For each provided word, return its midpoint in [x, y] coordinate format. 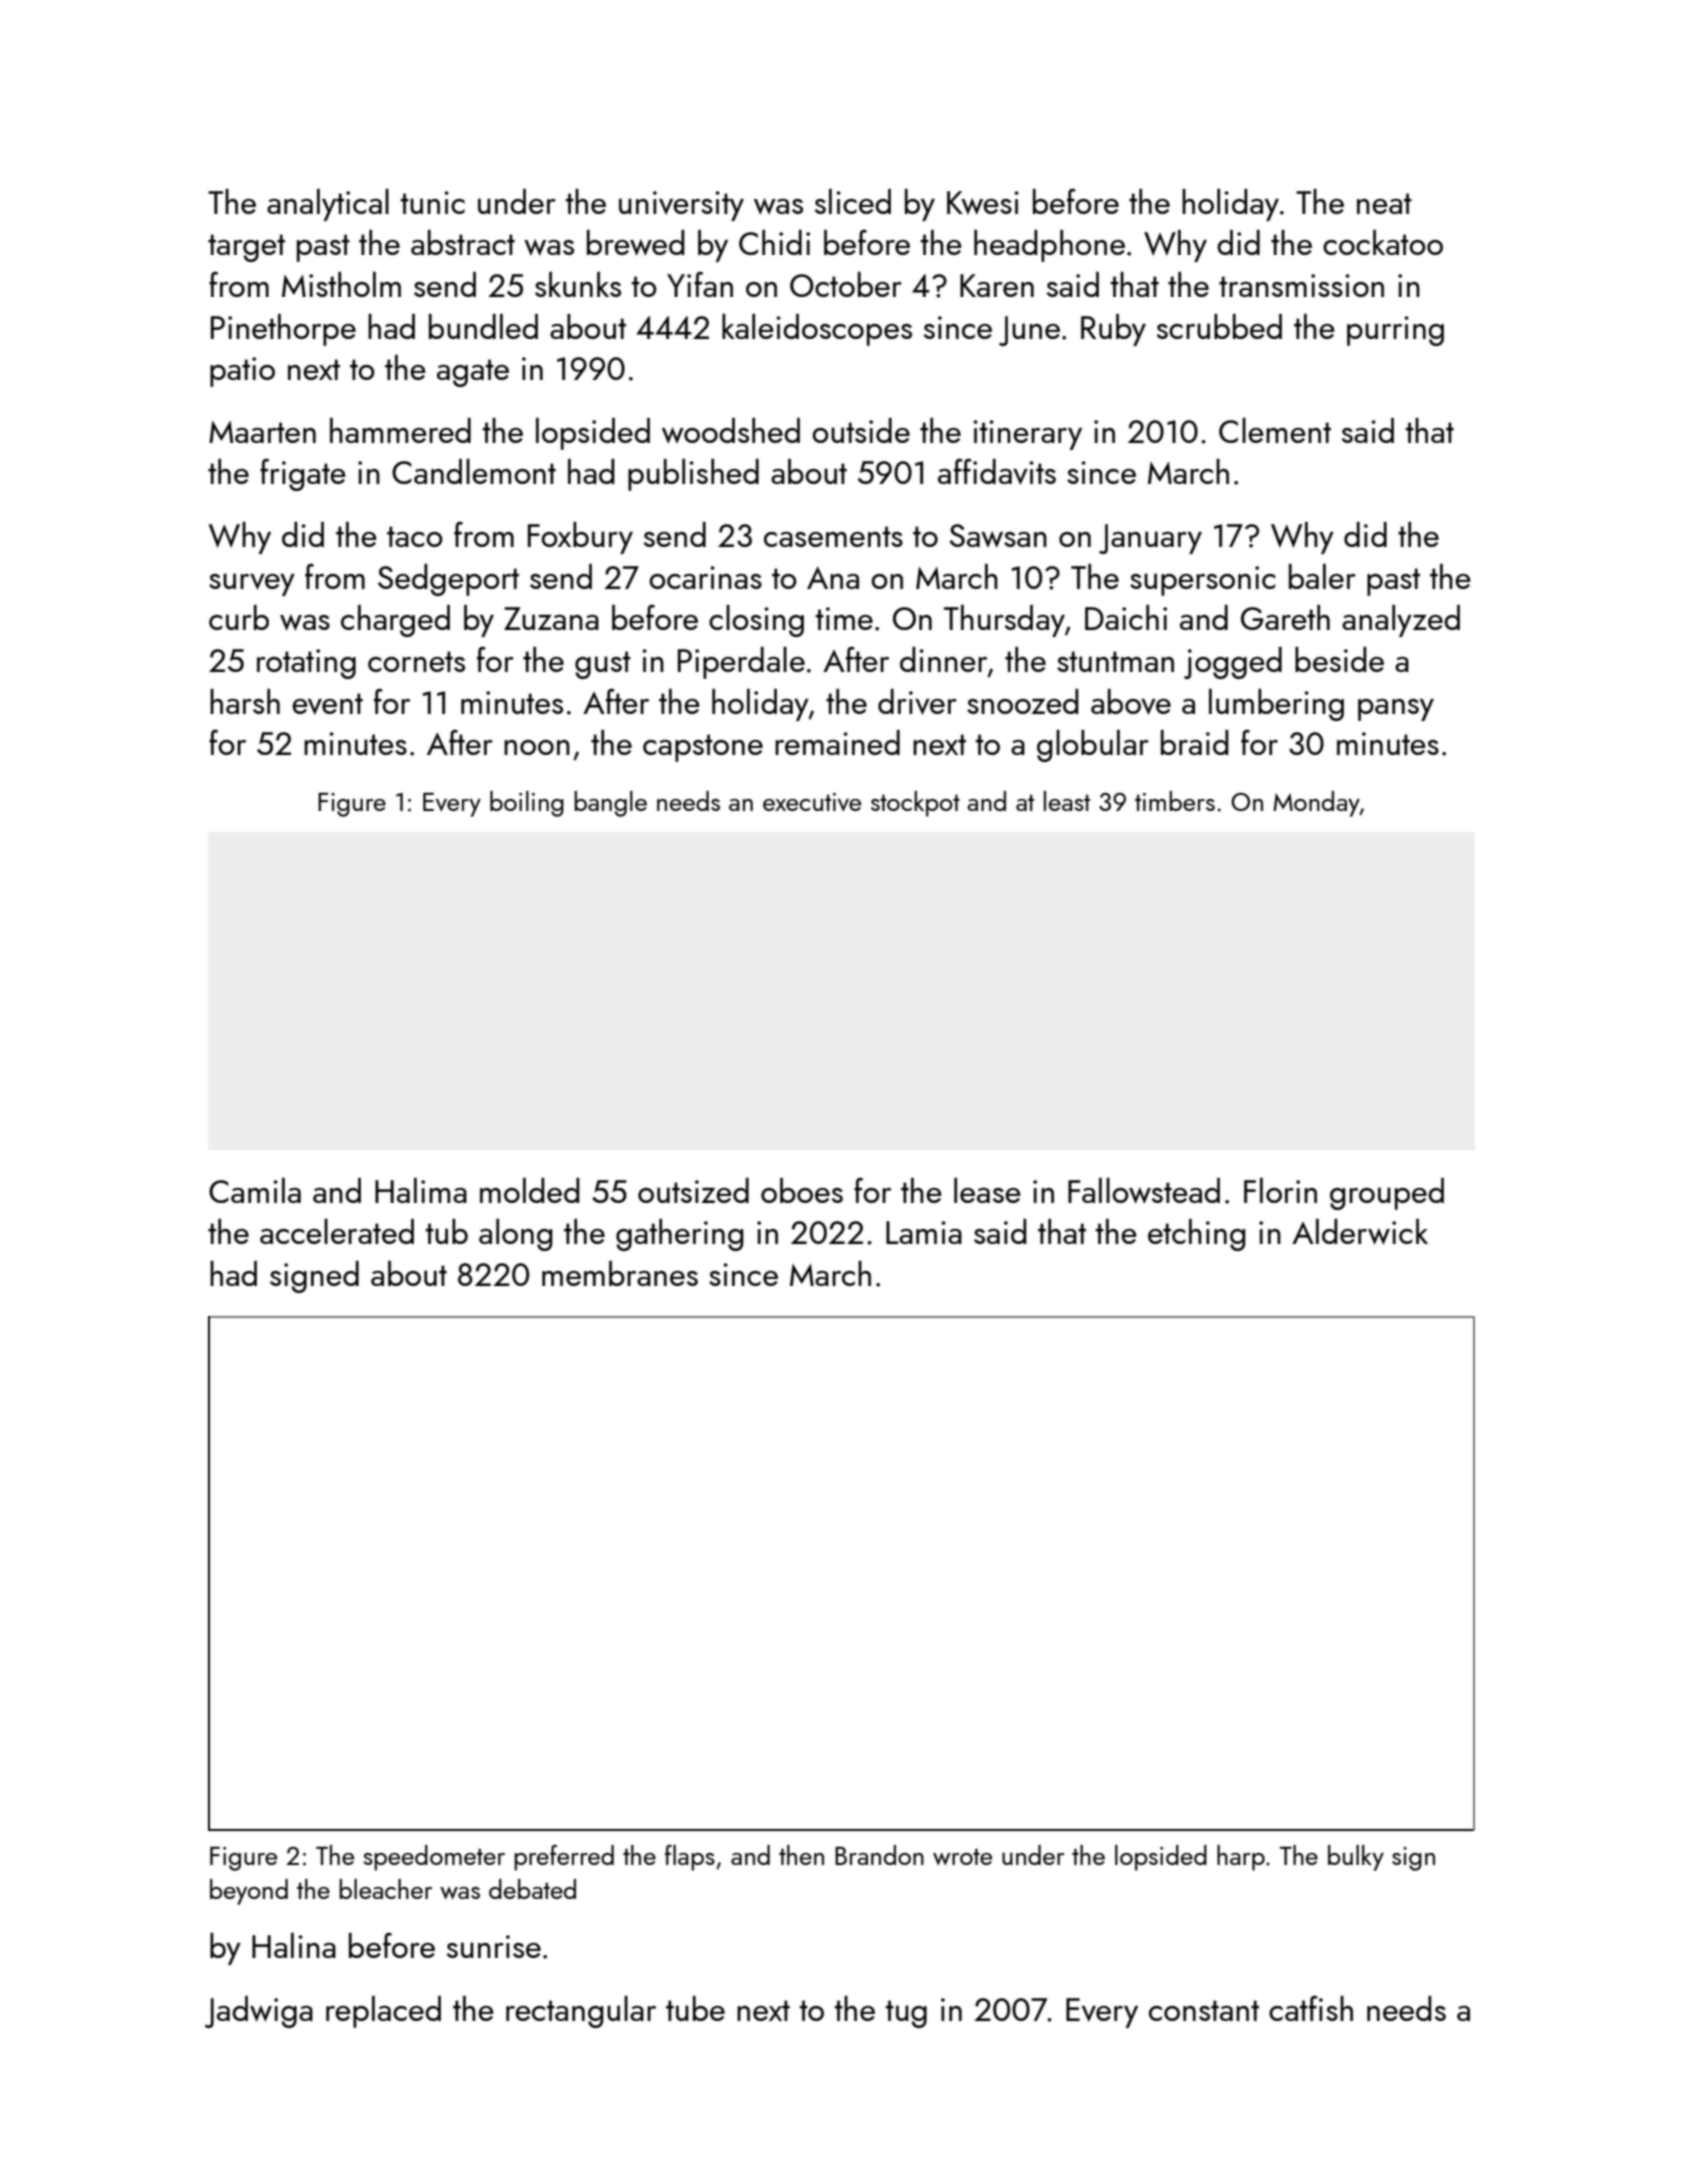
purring [1395, 331]
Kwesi [983, 203]
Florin [1280, 1190]
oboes [802, 1190]
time [844, 618]
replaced [383, 2012]
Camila [255, 1190]
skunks [578, 284]
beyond [249, 1892]
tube [695, 2008]
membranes [620, 1273]
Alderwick [1360, 1232]
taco [415, 536]
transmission [1301, 285]
